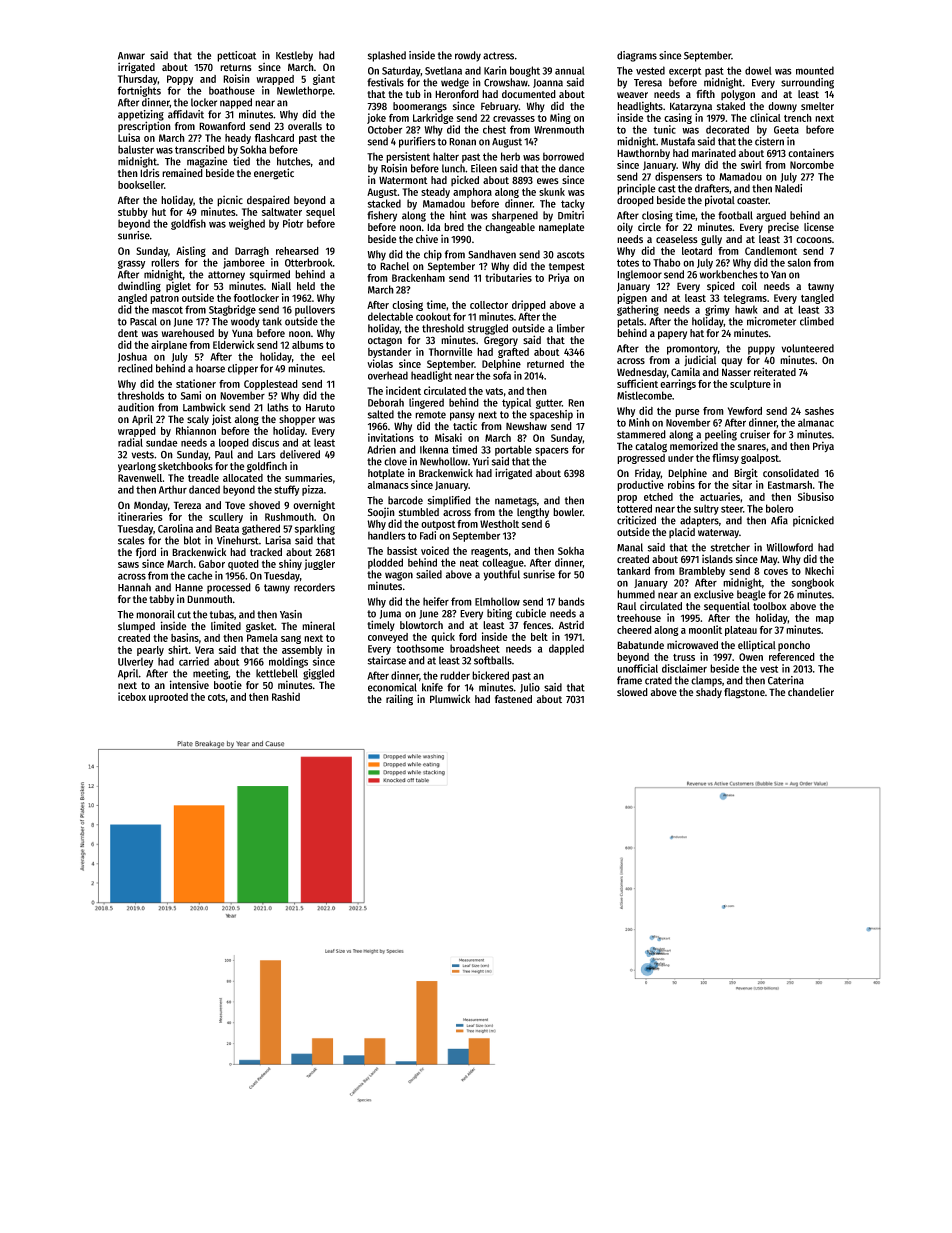 The height and width of the screenshot is (1233, 952). What do you see at coordinates (571, 328) in the screenshot?
I see `limber` at bounding box center [571, 328].
